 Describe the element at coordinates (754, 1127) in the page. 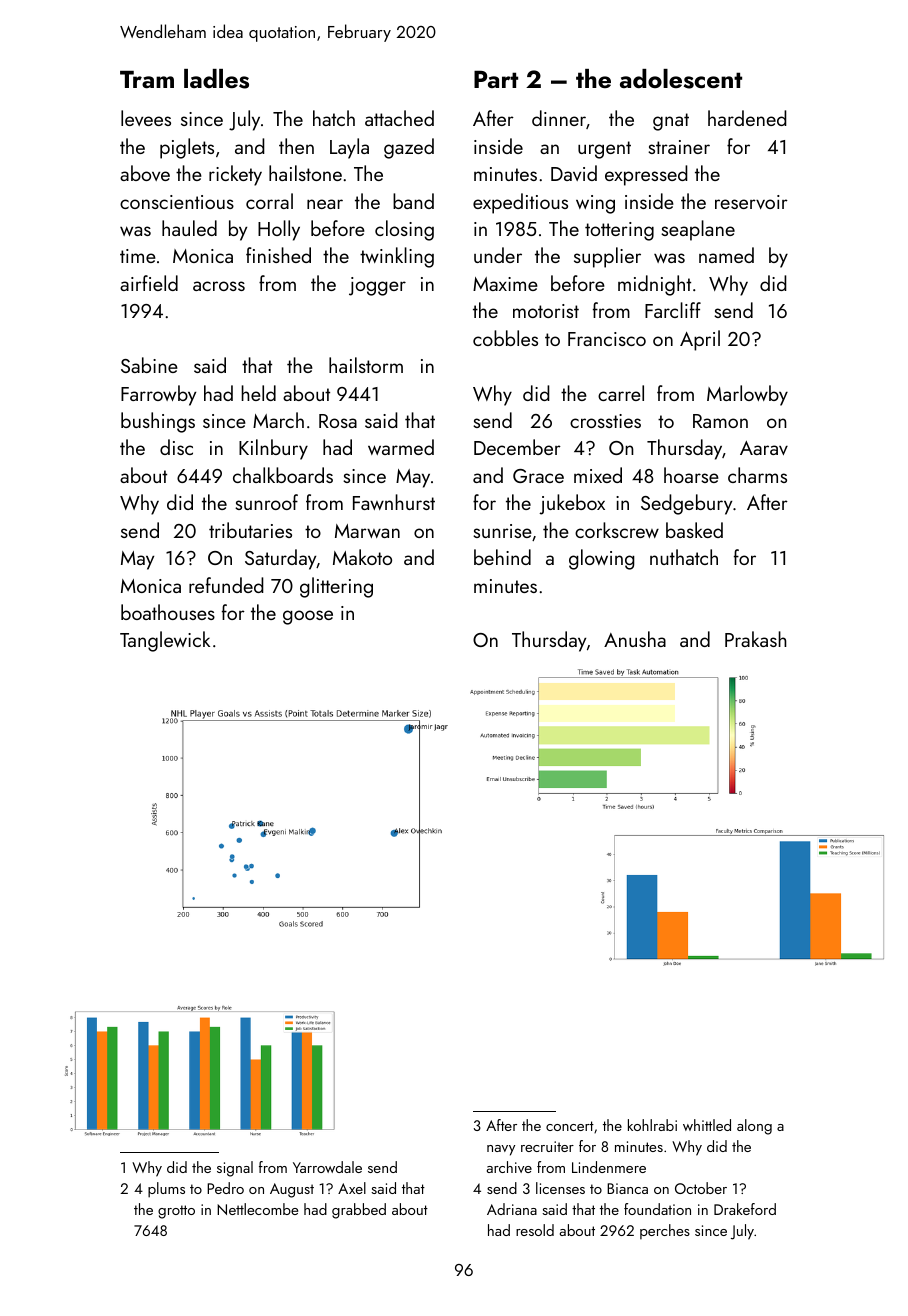

I see `along` at that location.
